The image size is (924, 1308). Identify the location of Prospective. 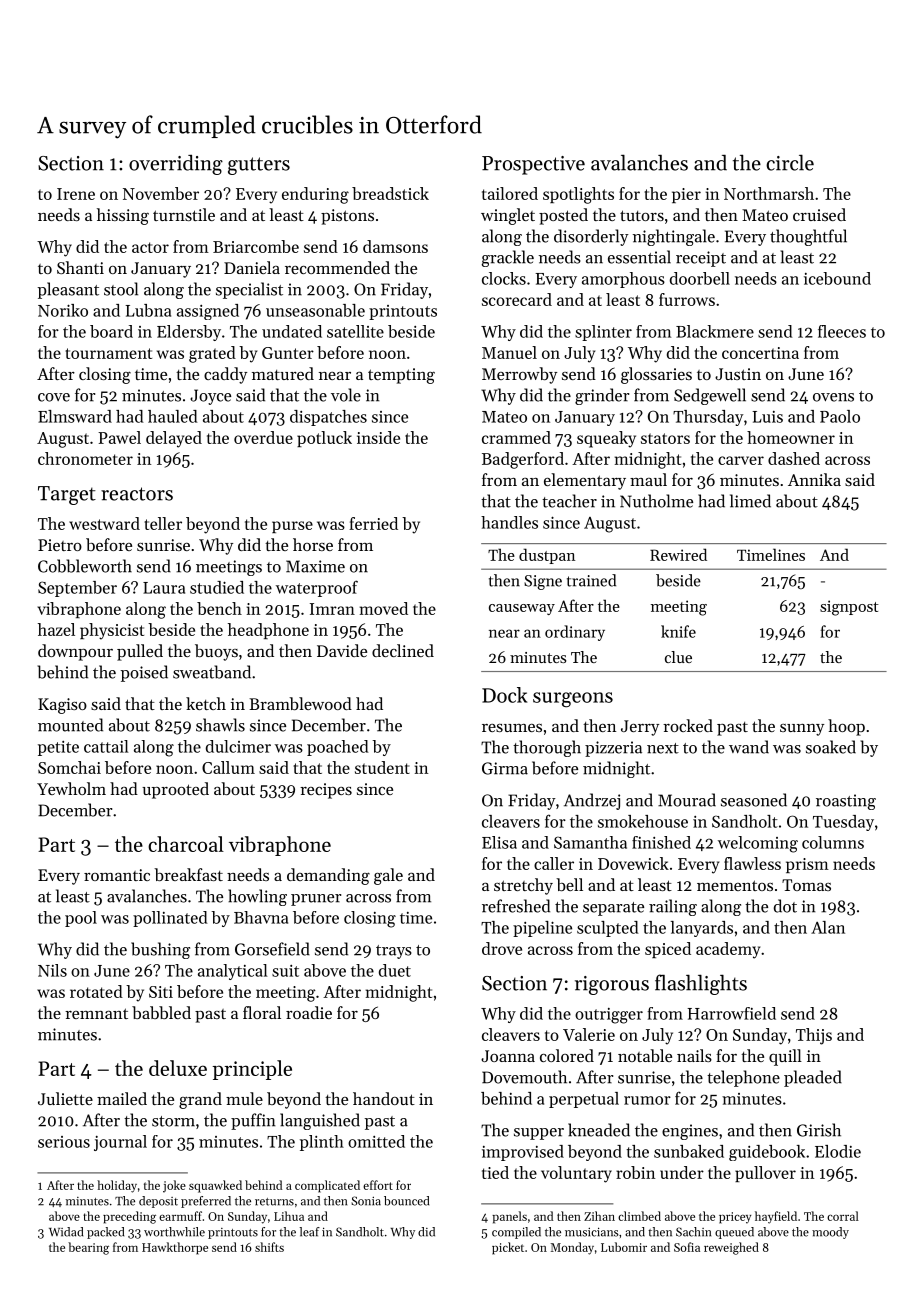
(533, 165).
